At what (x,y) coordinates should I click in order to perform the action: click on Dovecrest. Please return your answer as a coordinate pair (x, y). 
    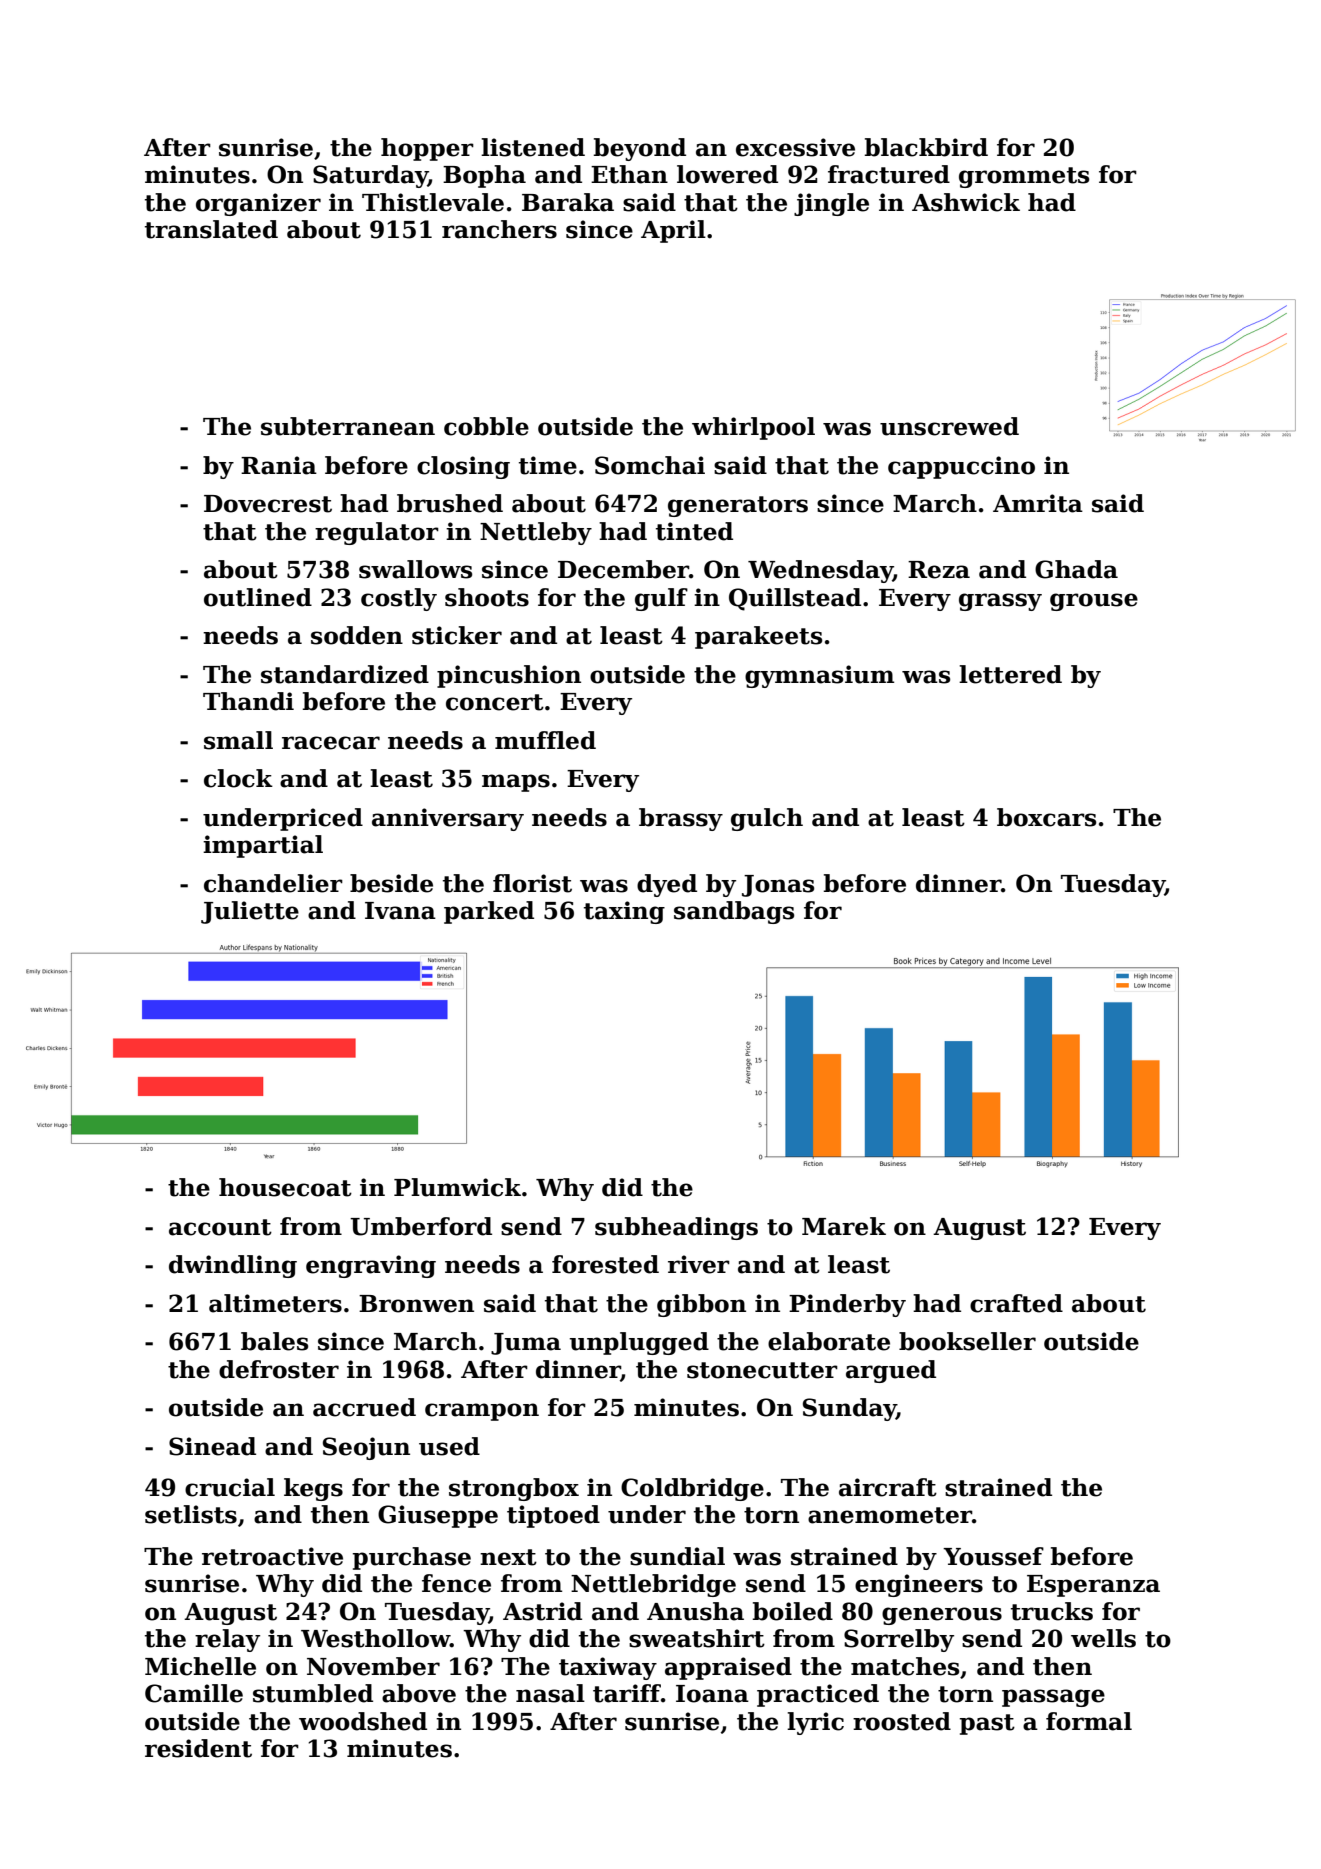
    Looking at the image, I should click on (268, 504).
